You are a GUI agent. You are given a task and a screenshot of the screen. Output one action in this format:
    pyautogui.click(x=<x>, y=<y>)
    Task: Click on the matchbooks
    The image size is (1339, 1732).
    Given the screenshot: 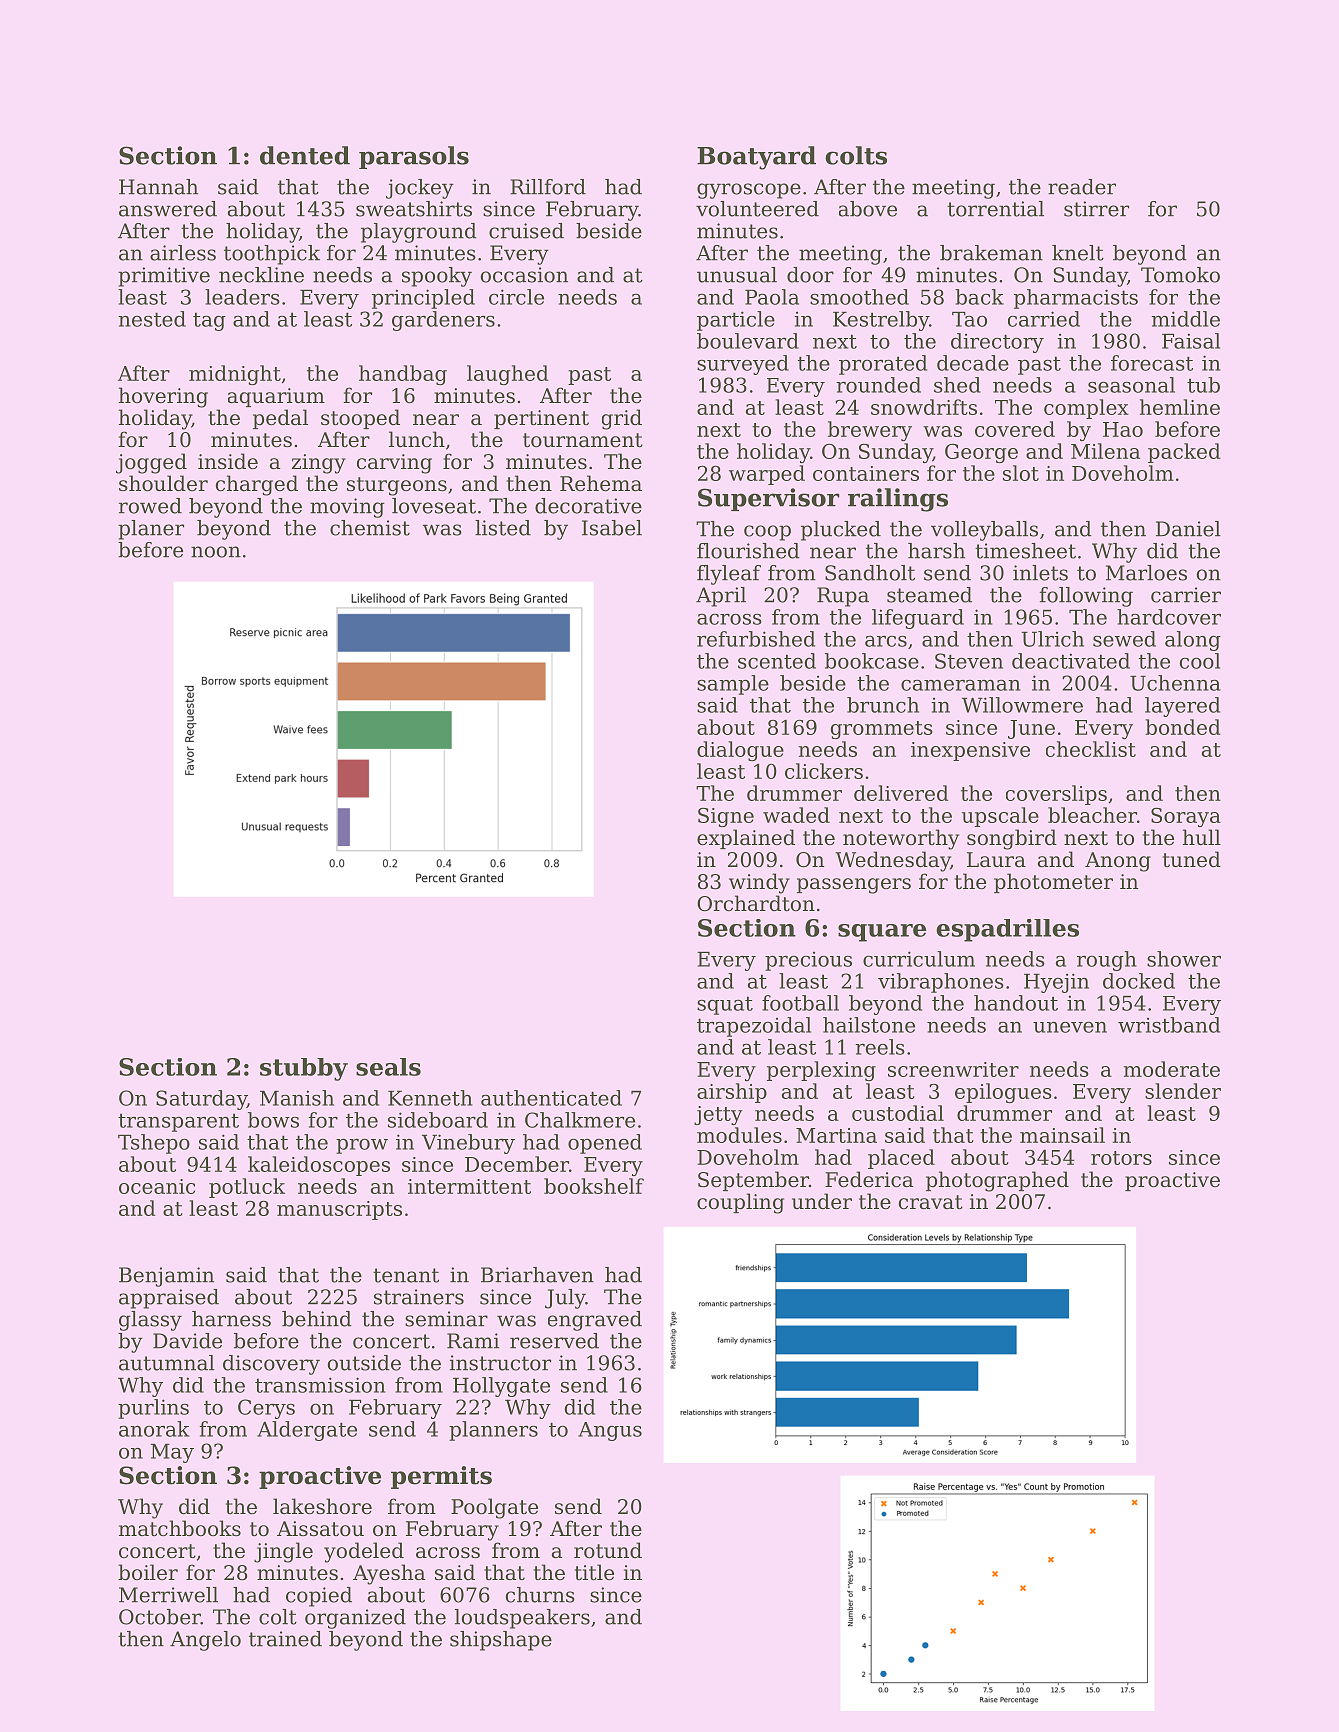 What is the action you would take?
    pyautogui.click(x=180, y=1528)
